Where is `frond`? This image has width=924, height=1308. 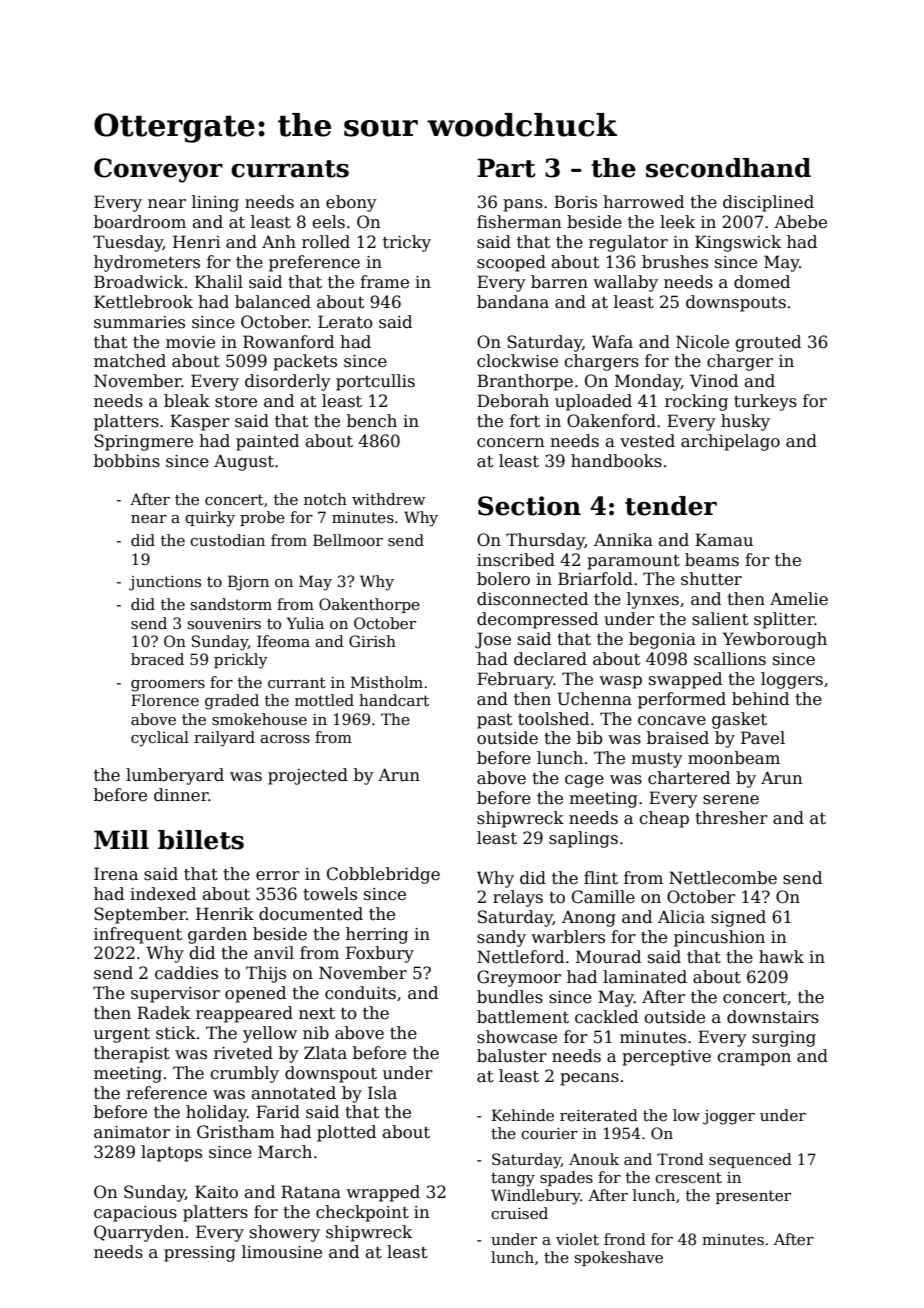 frond is located at coordinates (625, 1239).
